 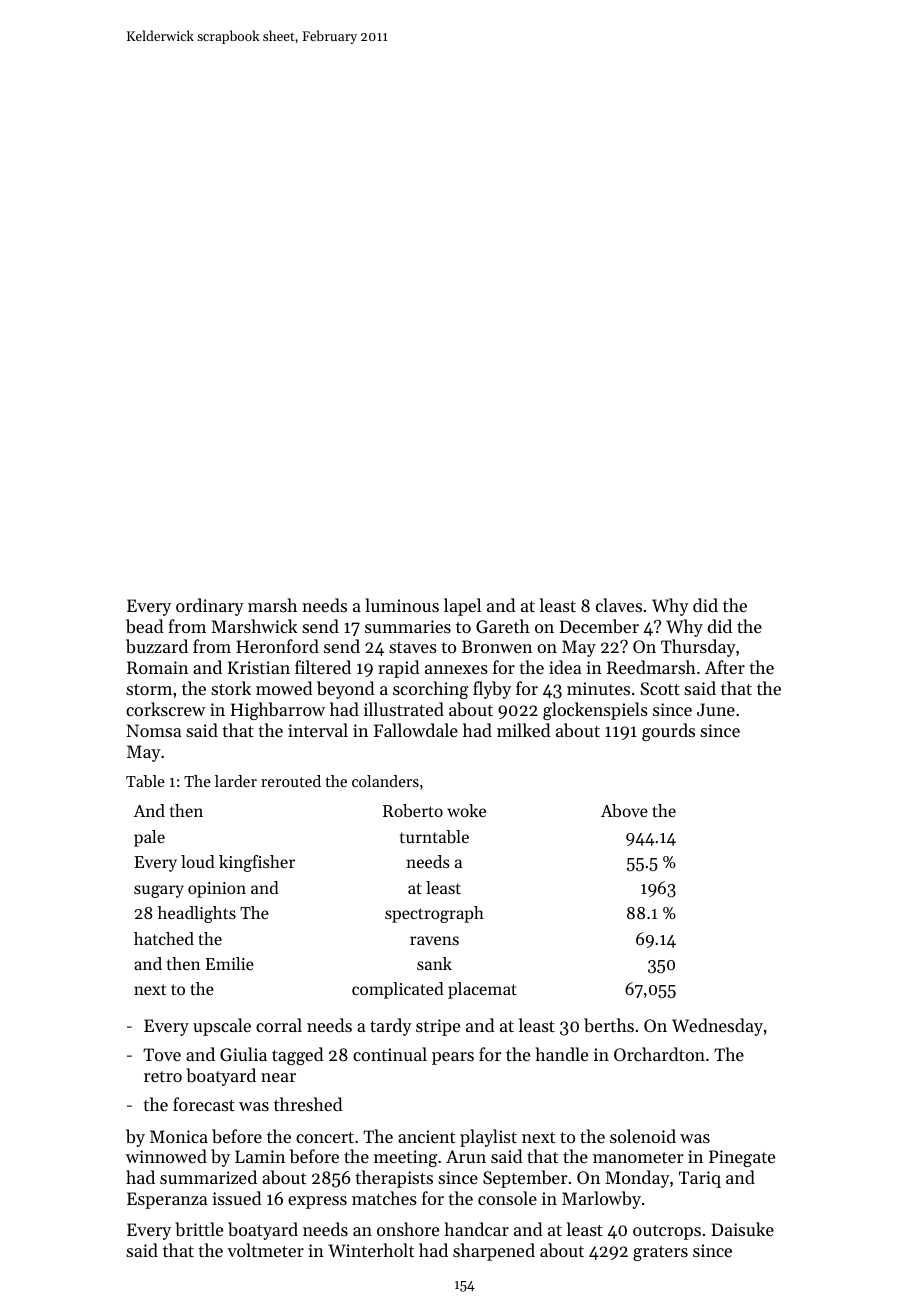 What do you see at coordinates (434, 940) in the screenshot?
I see `ravens` at bounding box center [434, 940].
